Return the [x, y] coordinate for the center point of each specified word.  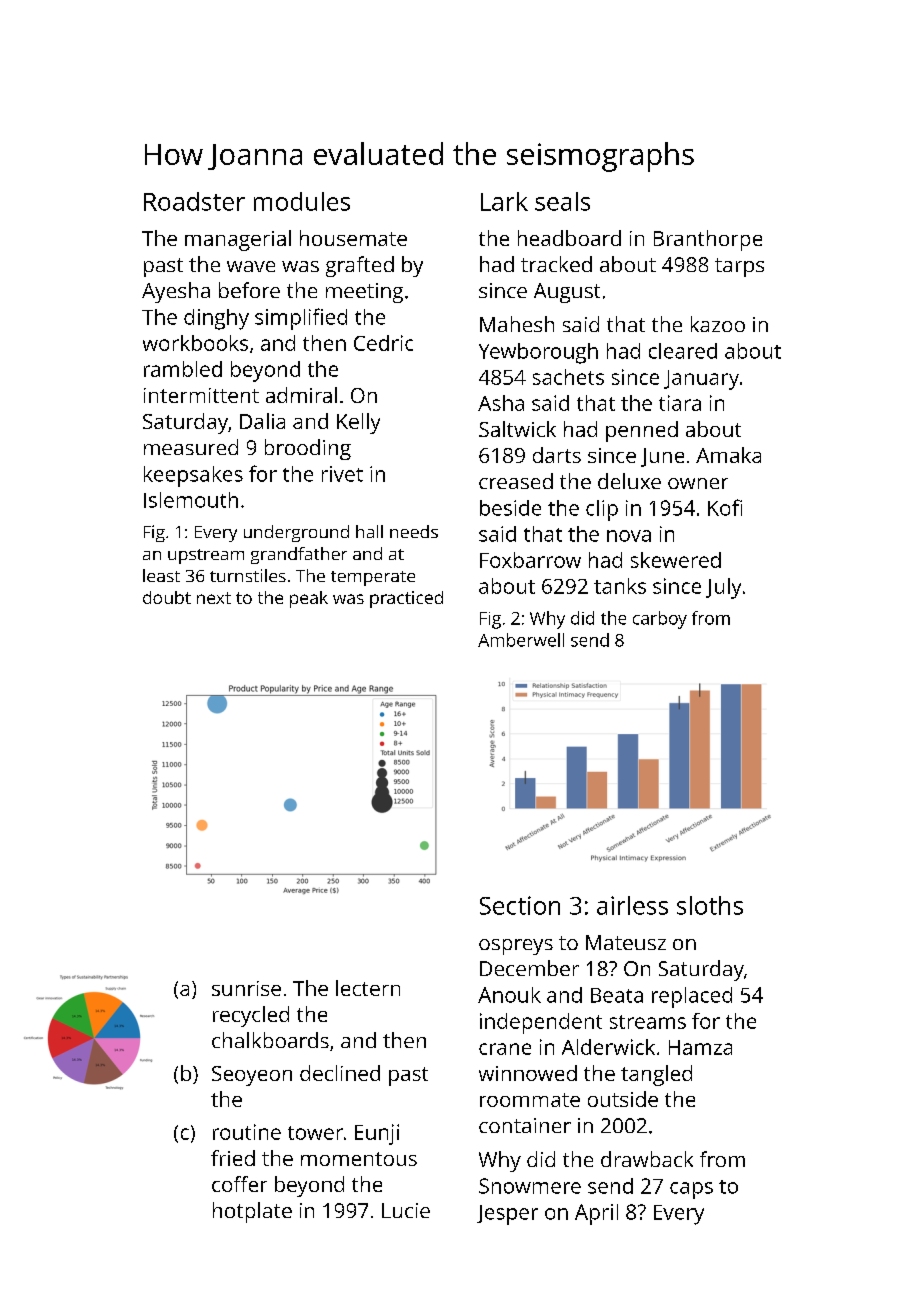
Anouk [509, 995]
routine [247, 1132]
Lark [504, 201]
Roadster [194, 201]
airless [632, 905]
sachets [568, 377]
